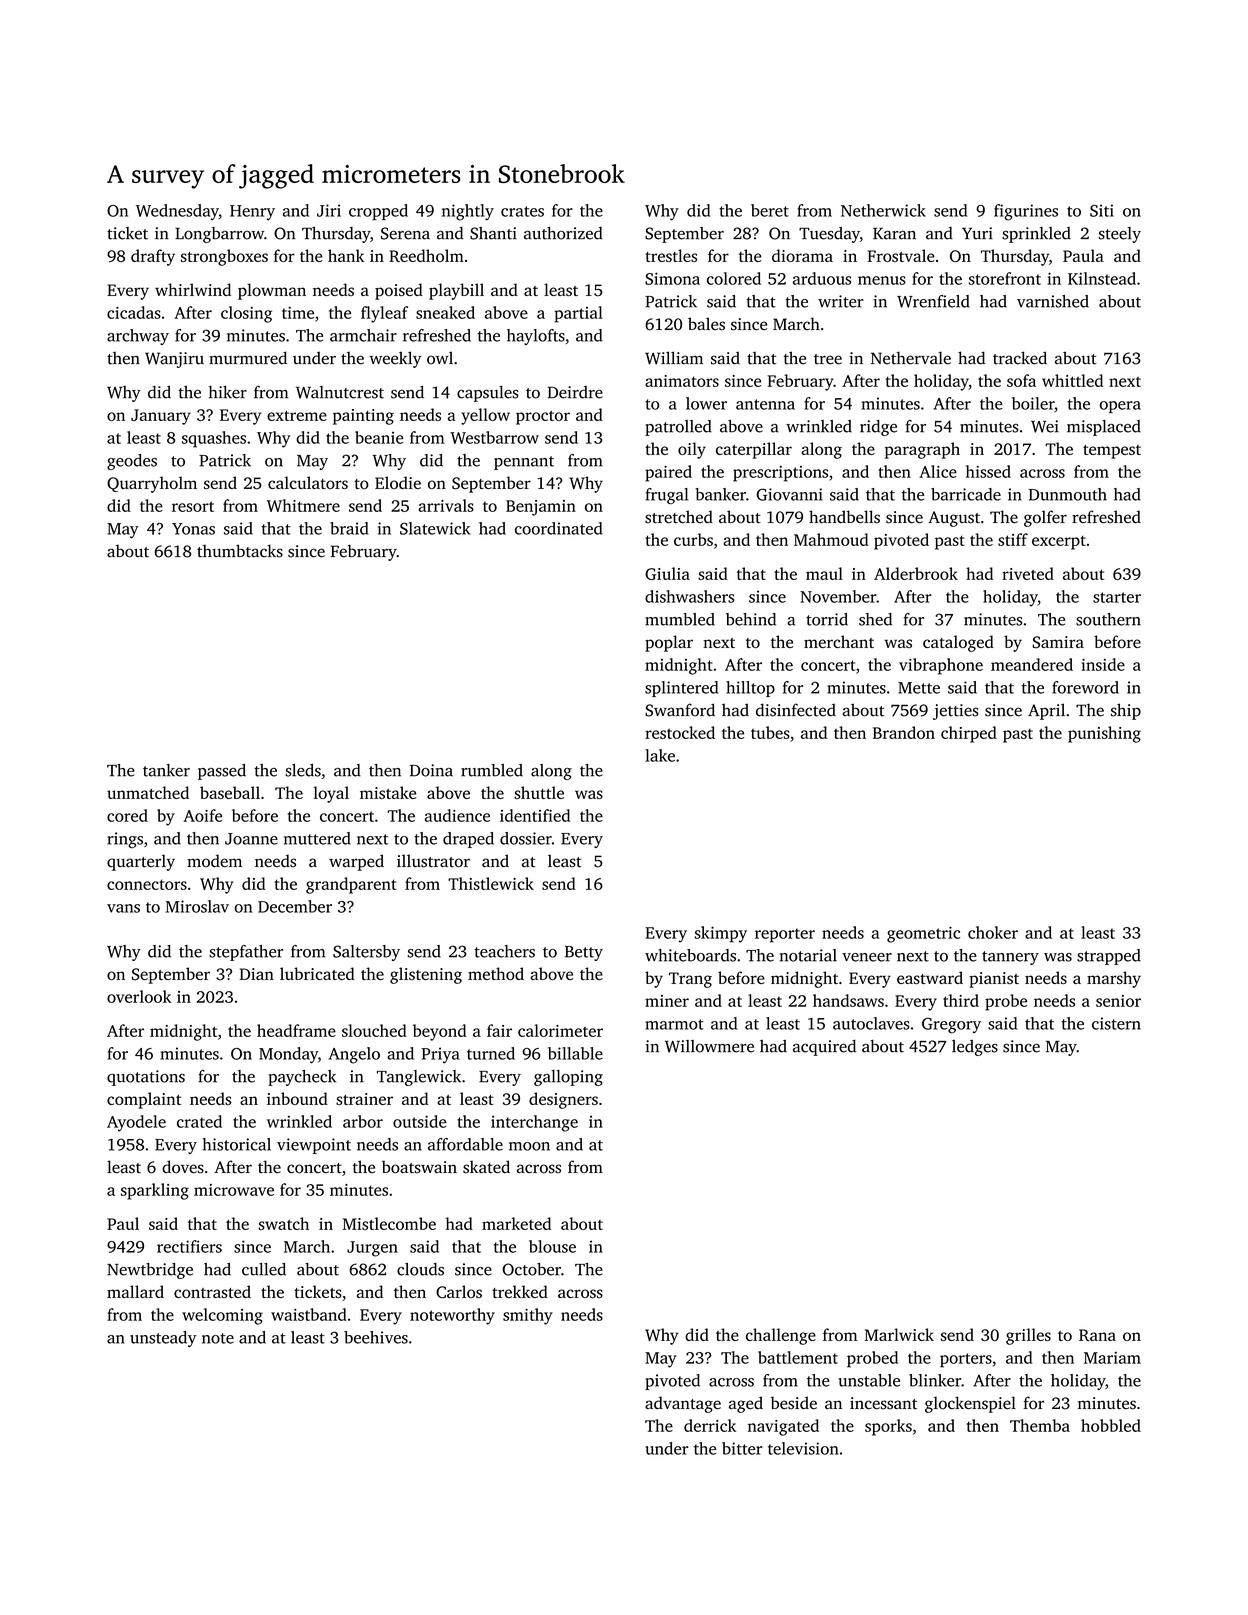  I want to click on stiff, so click(1013, 539).
